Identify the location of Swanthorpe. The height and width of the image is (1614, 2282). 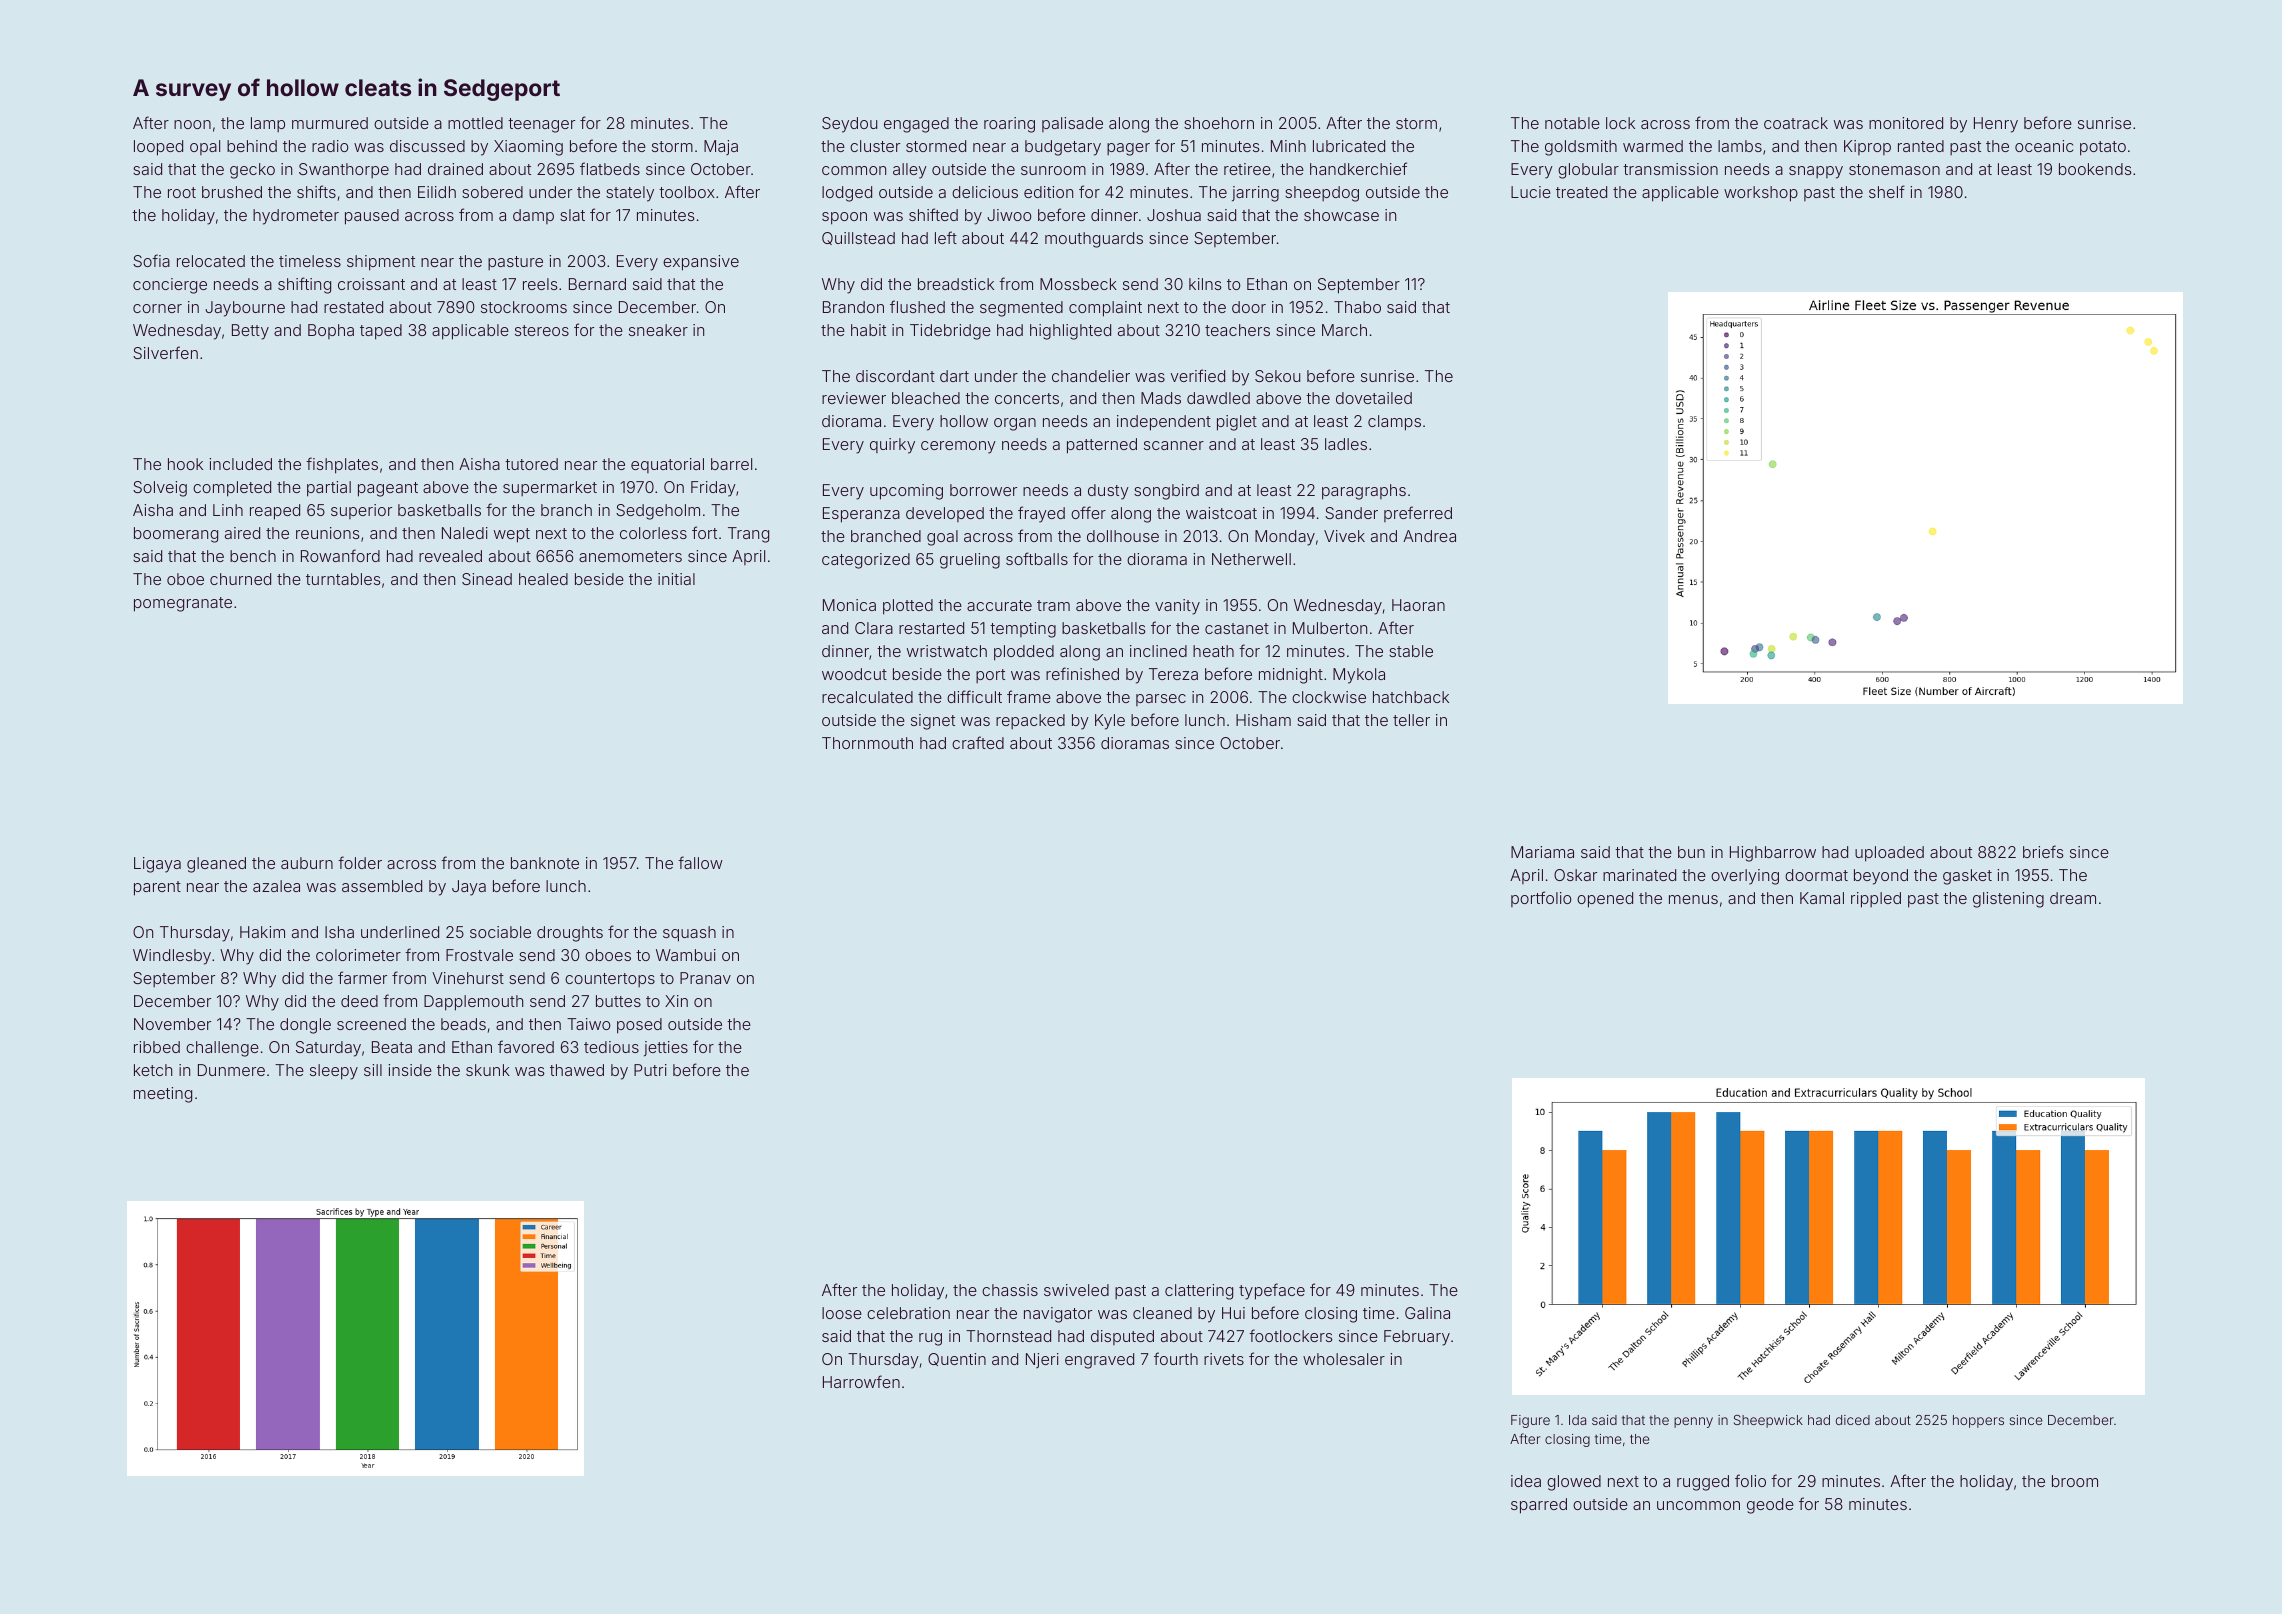
(344, 170).
